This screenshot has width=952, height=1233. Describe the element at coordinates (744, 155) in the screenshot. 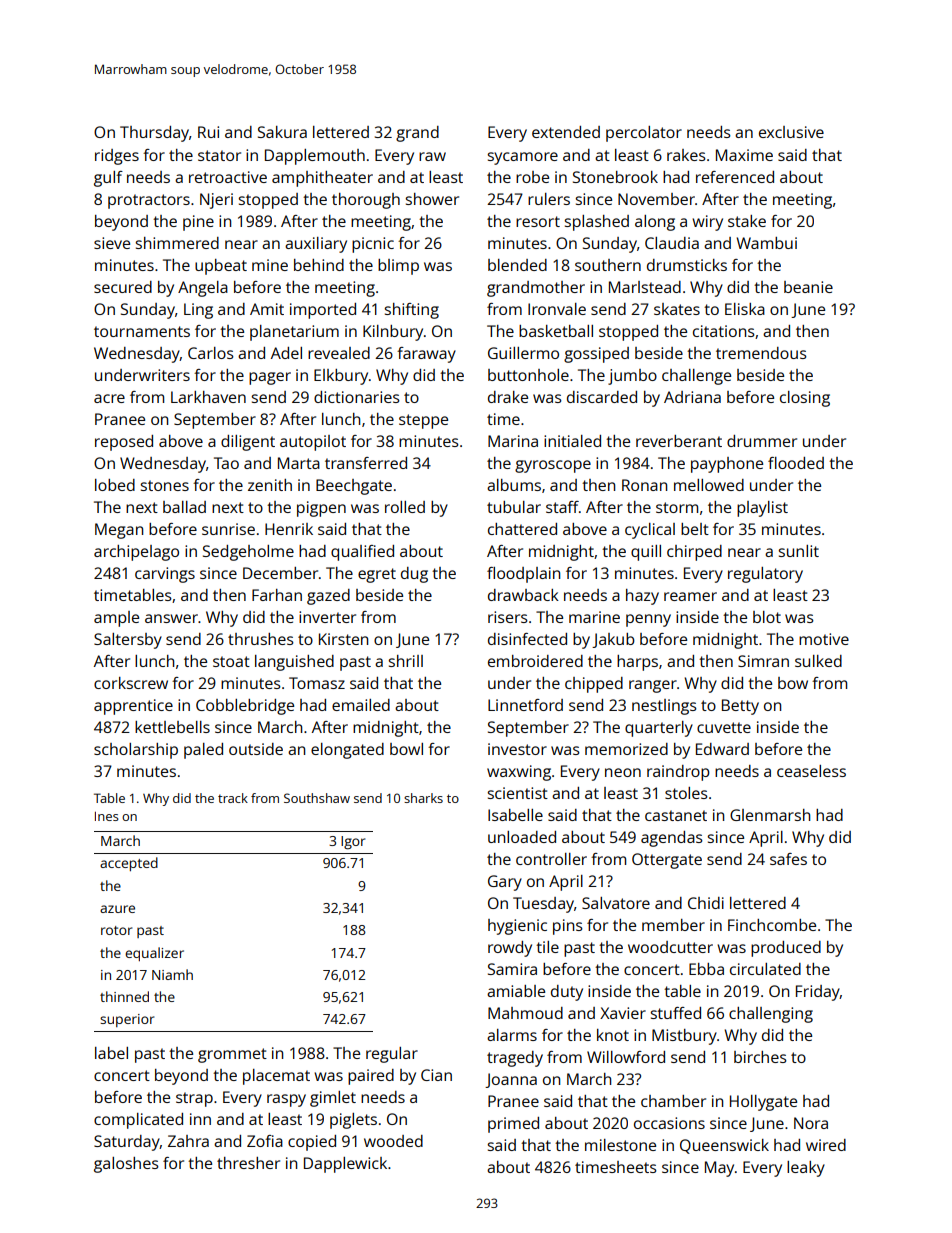

I see `Maxime` at that location.
